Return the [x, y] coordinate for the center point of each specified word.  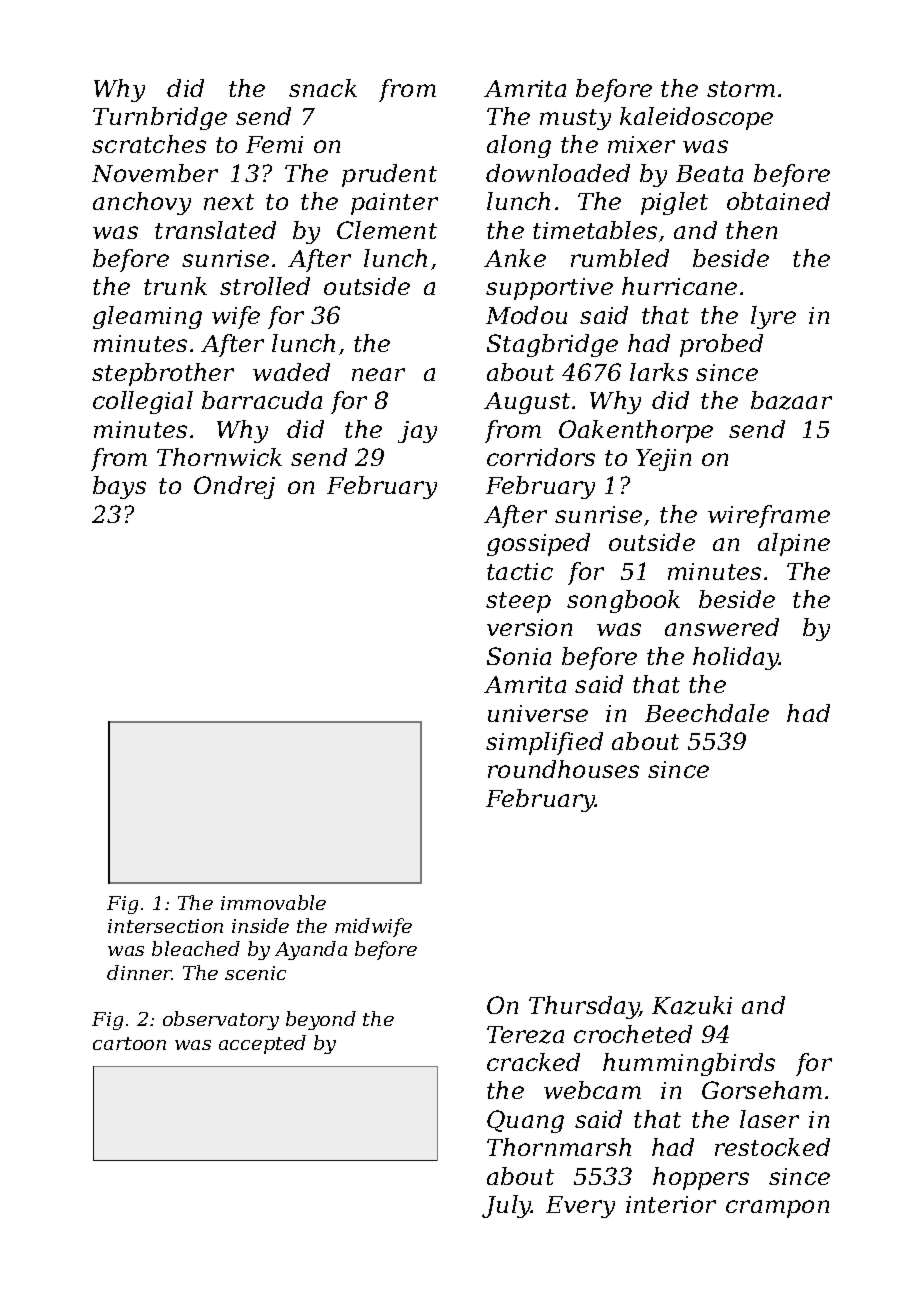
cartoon [129, 1043]
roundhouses [563, 769]
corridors [541, 457]
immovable [273, 902]
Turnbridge [160, 118]
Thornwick [219, 457]
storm [741, 89]
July [507, 1206]
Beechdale [707, 713]
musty [575, 119]
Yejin [663, 460]
